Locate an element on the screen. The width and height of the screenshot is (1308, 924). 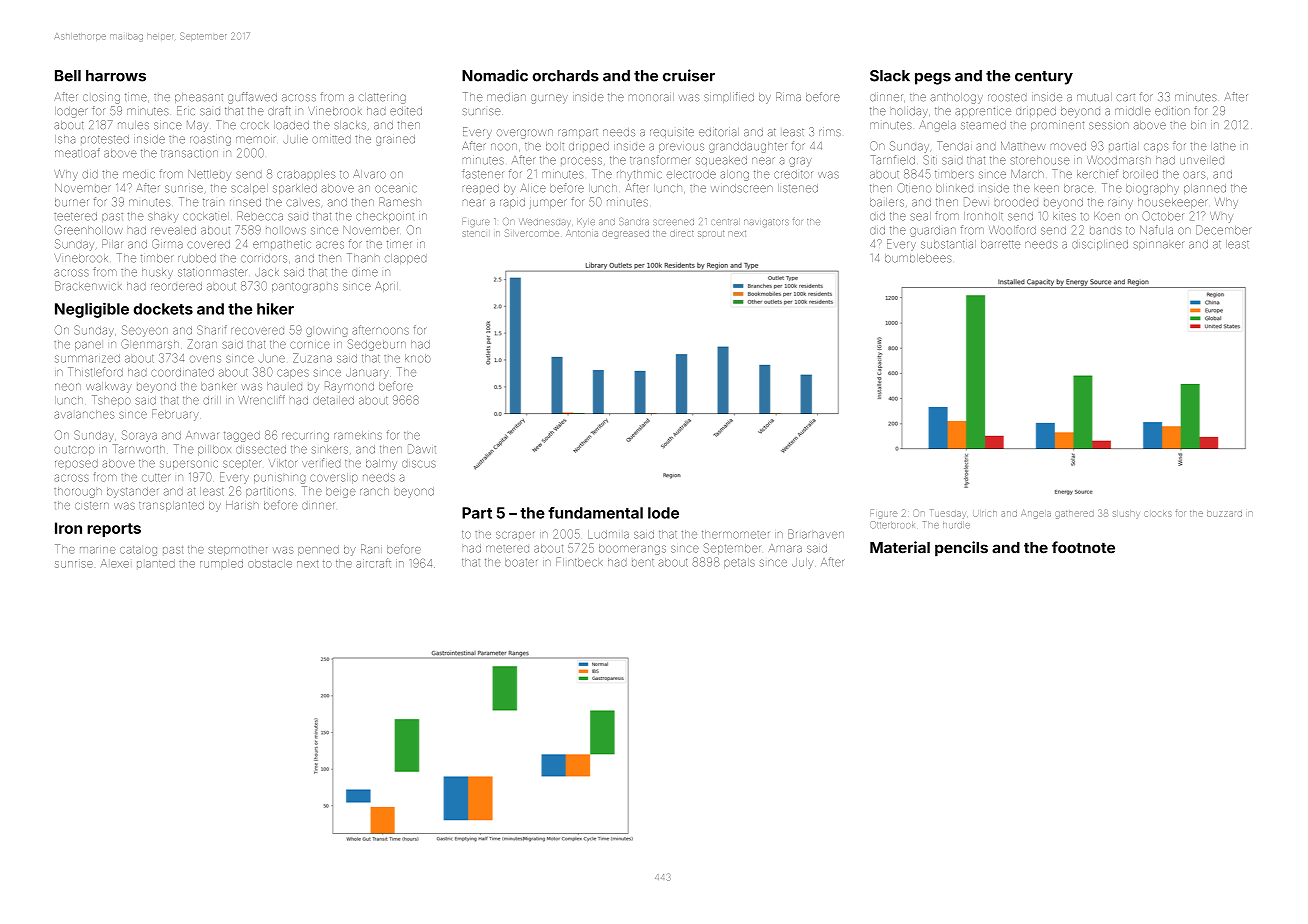
clocks is located at coordinates (1158, 514).
